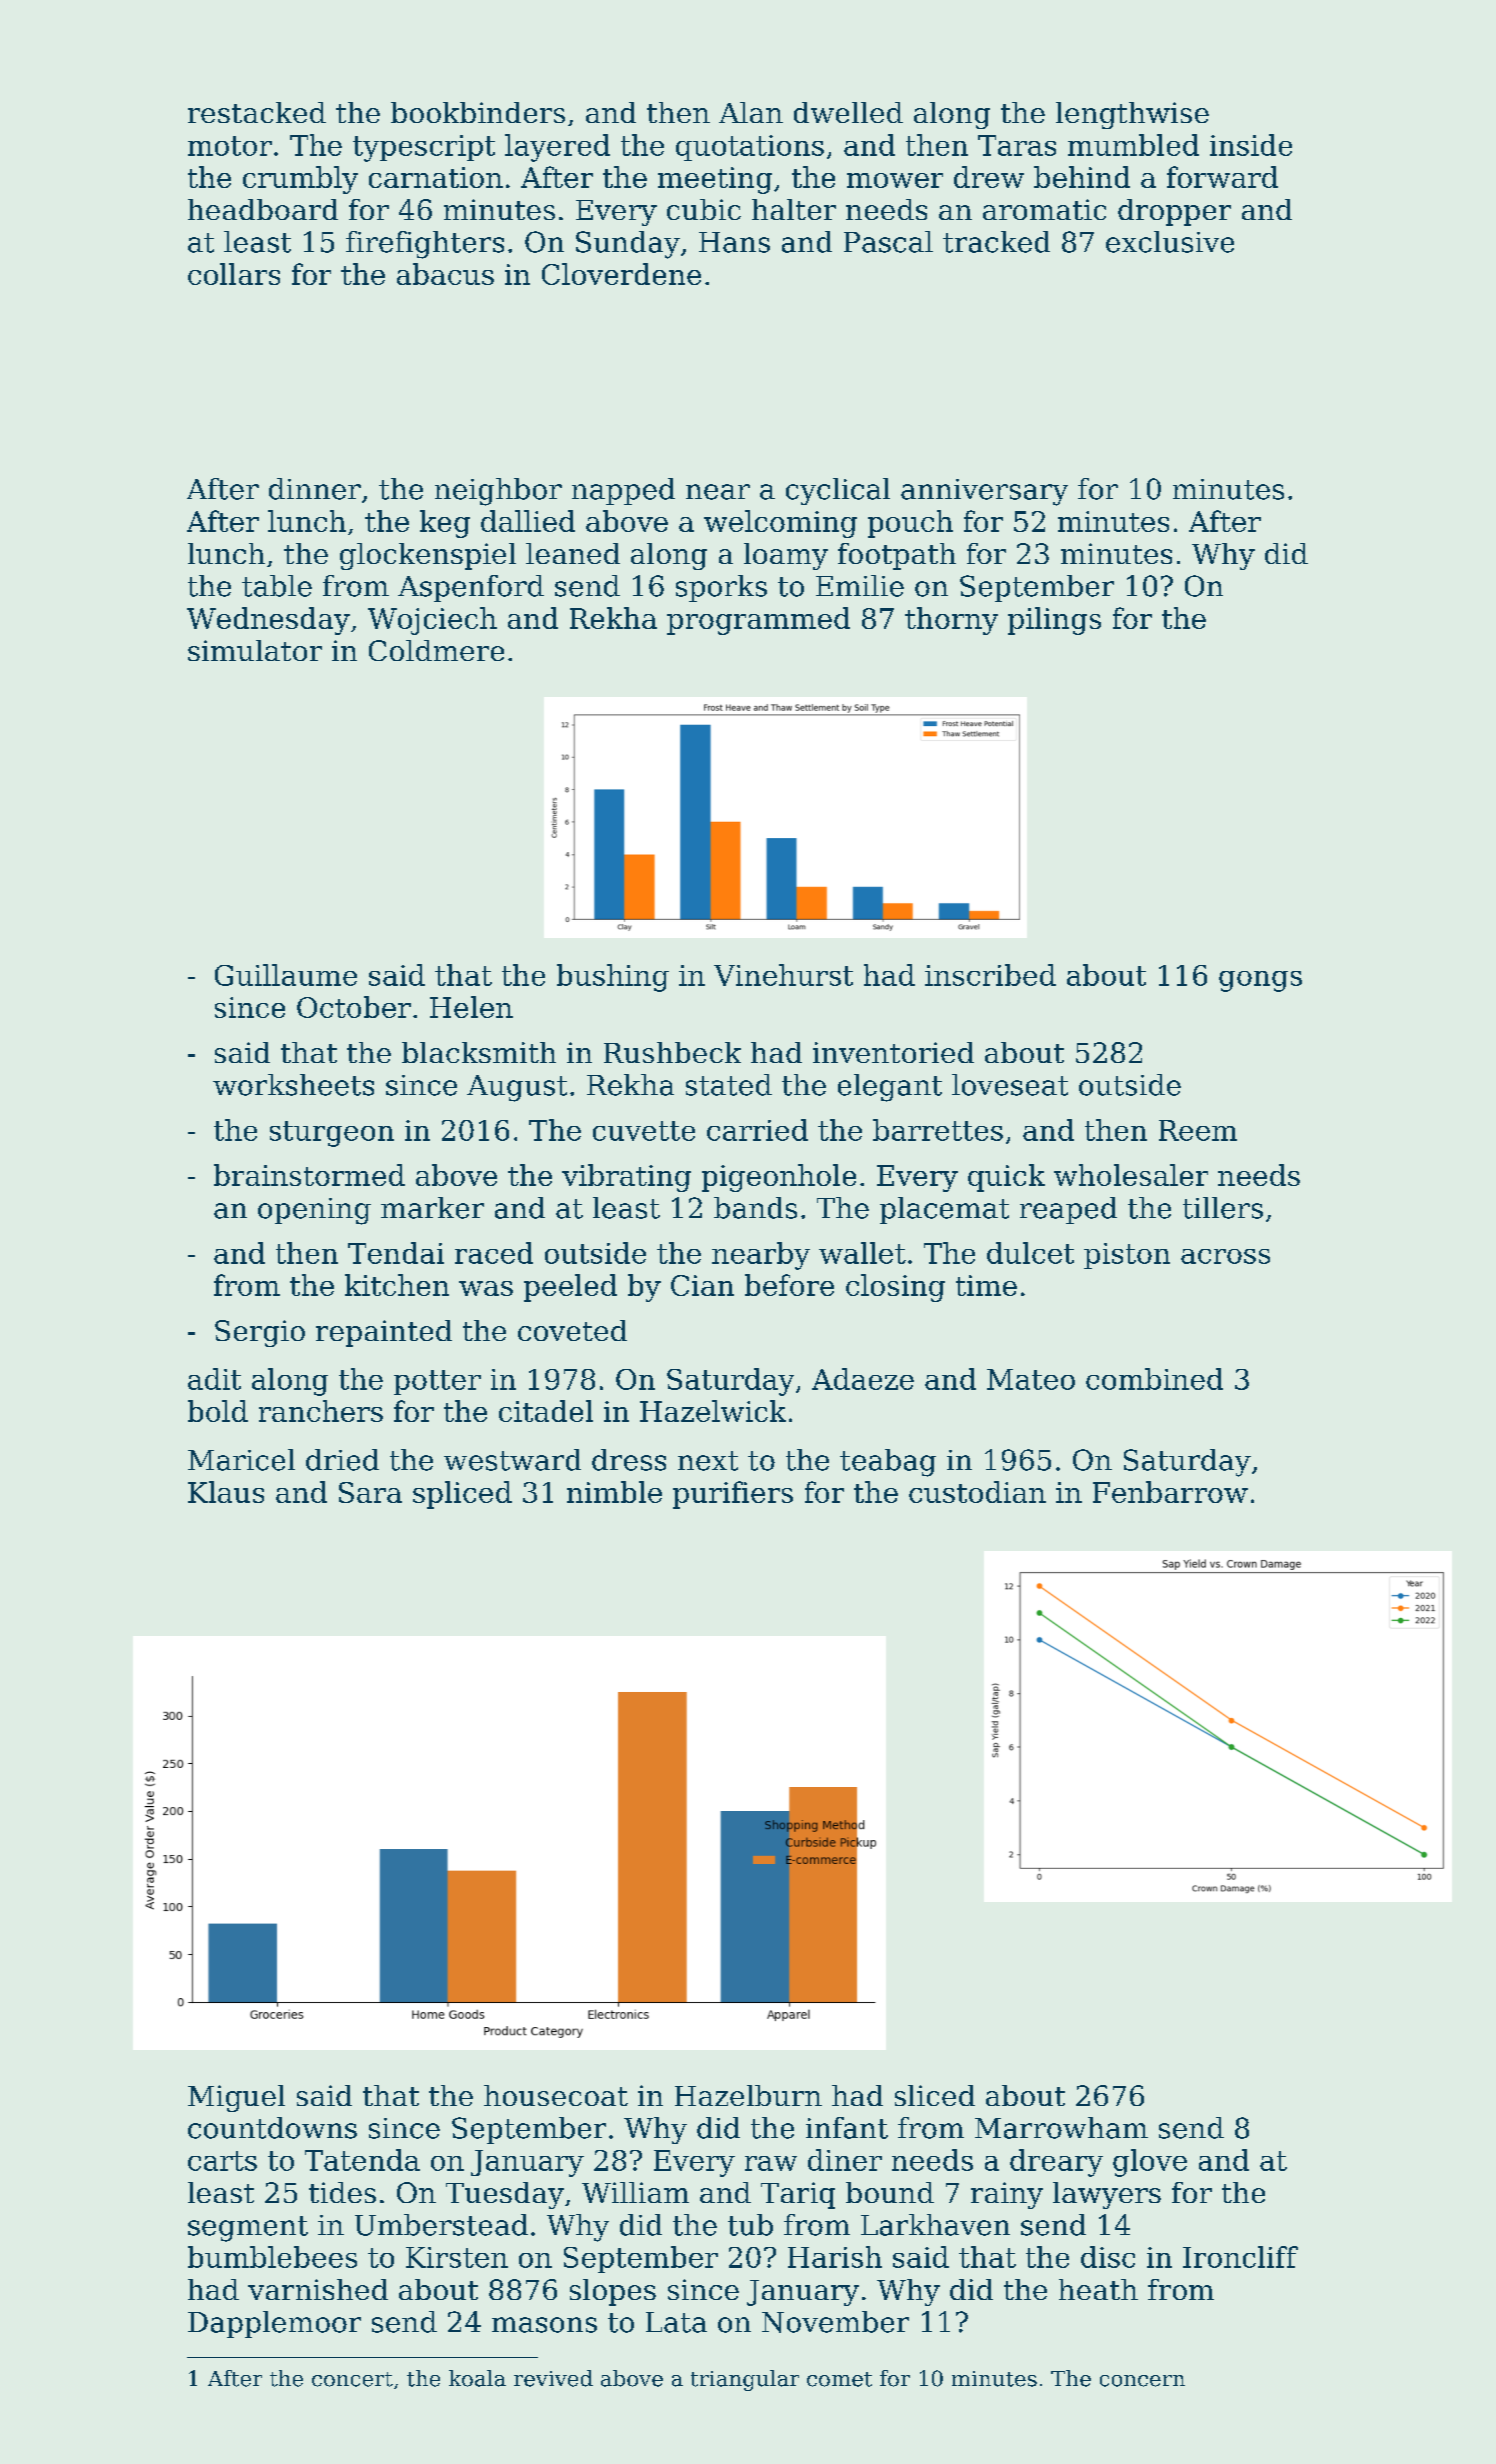 This document has height=2464, width=1496. Describe the element at coordinates (751, 112) in the document. I see `Alan` at that location.
